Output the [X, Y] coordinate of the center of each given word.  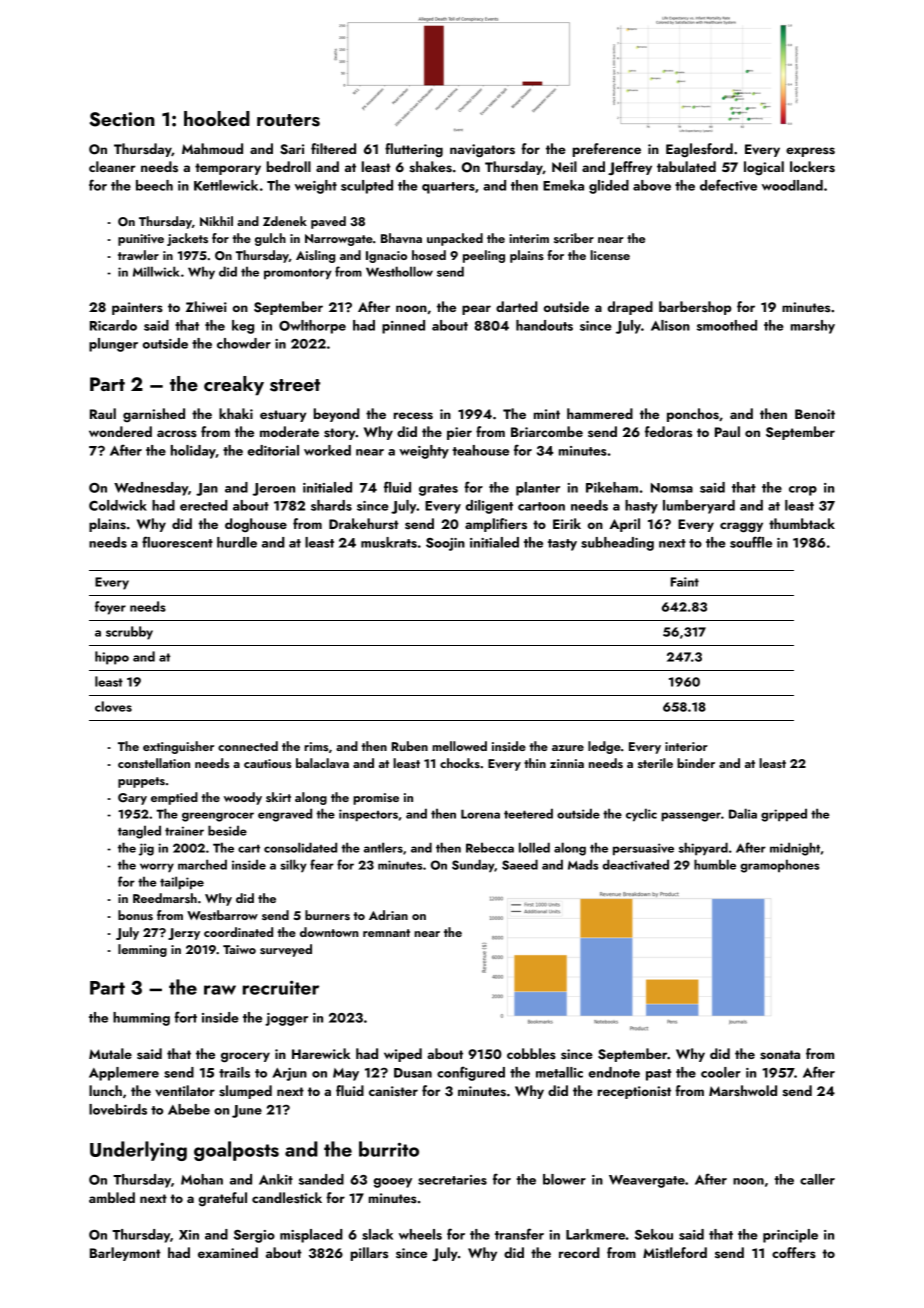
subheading [617, 544]
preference [607, 150]
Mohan [202, 1179]
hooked [217, 118]
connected [248, 746]
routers [288, 120]
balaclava [322, 763]
